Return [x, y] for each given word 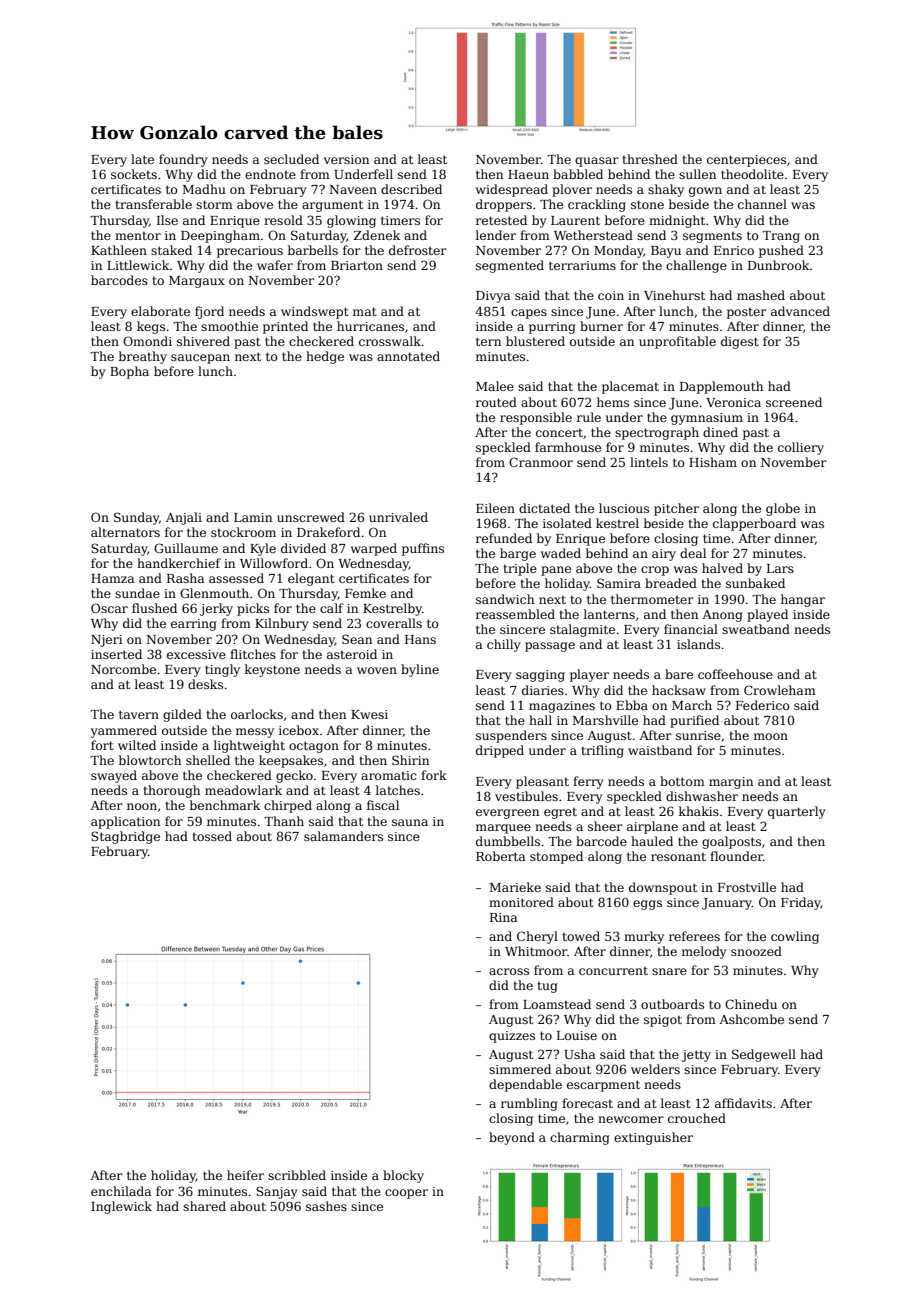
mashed [761, 295]
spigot [663, 1021]
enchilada [121, 1191]
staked [171, 250]
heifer [245, 1175]
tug [547, 987]
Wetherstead [593, 235]
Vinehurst [674, 295]
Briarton [357, 265]
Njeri [106, 641]
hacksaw [679, 690]
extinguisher [653, 1138]
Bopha [129, 372]
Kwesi [369, 714]
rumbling [529, 1104]
